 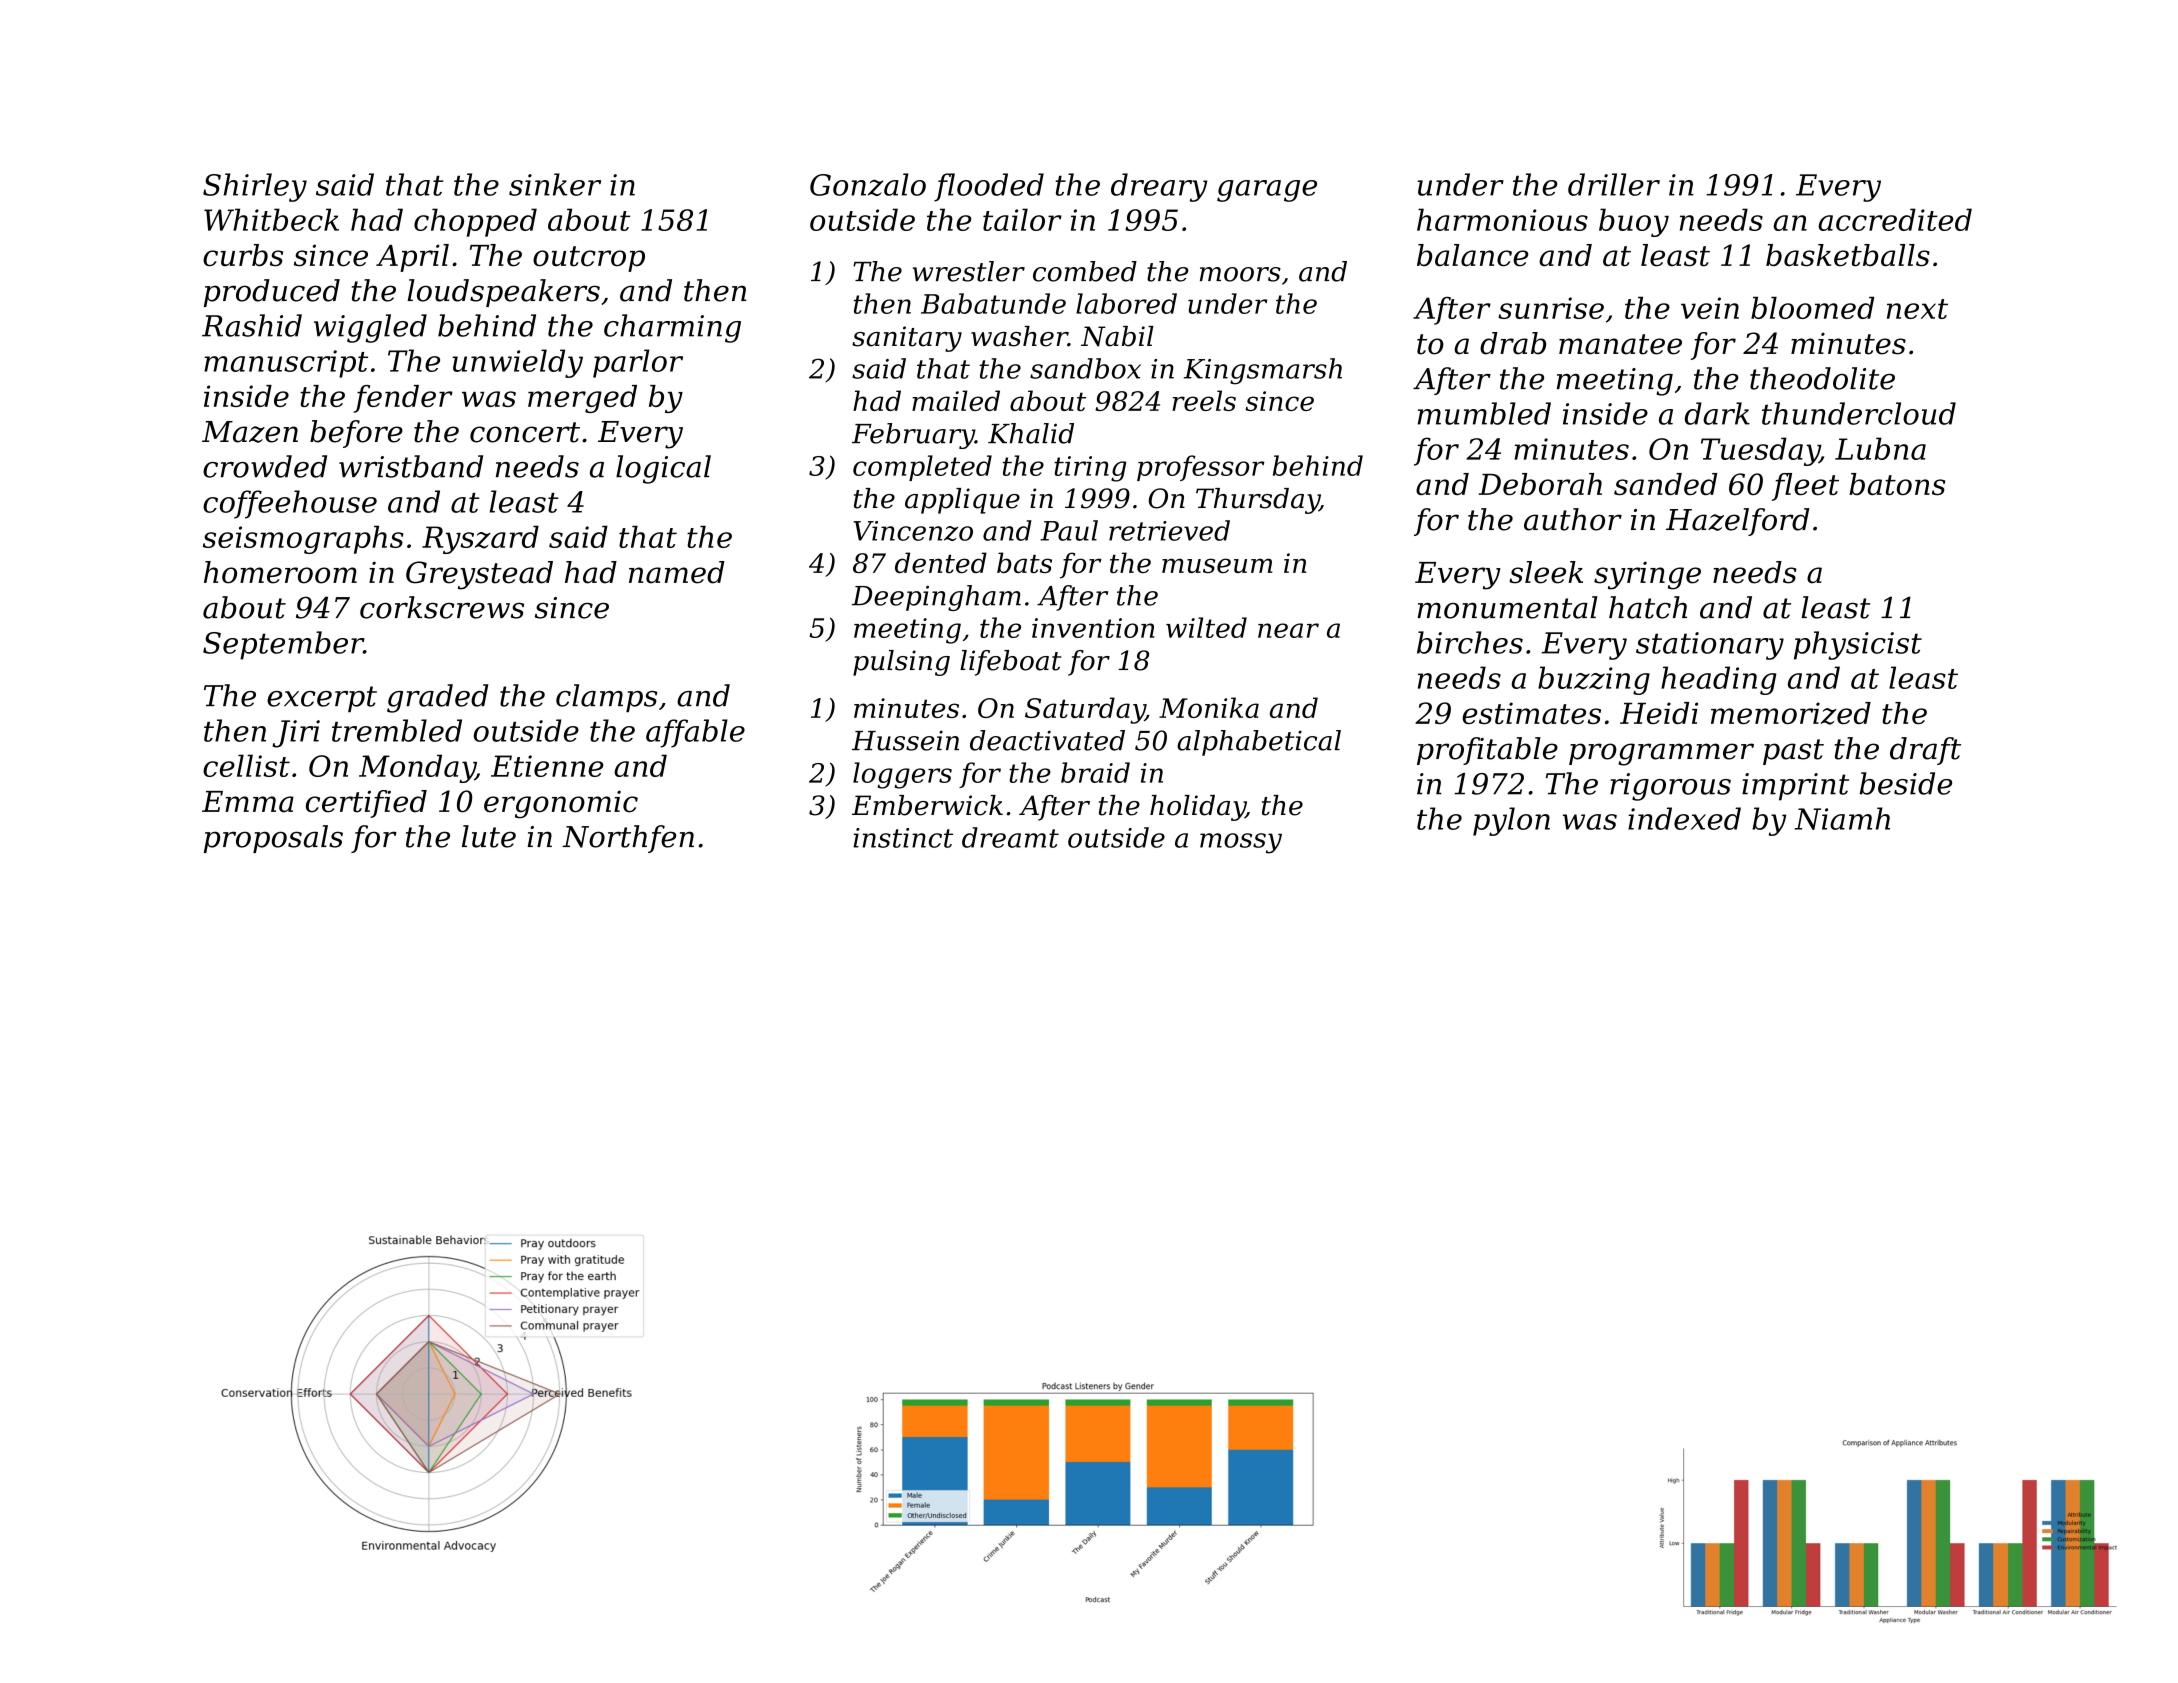 What do you see at coordinates (1540, 484) in the screenshot?
I see `Deborah` at bounding box center [1540, 484].
